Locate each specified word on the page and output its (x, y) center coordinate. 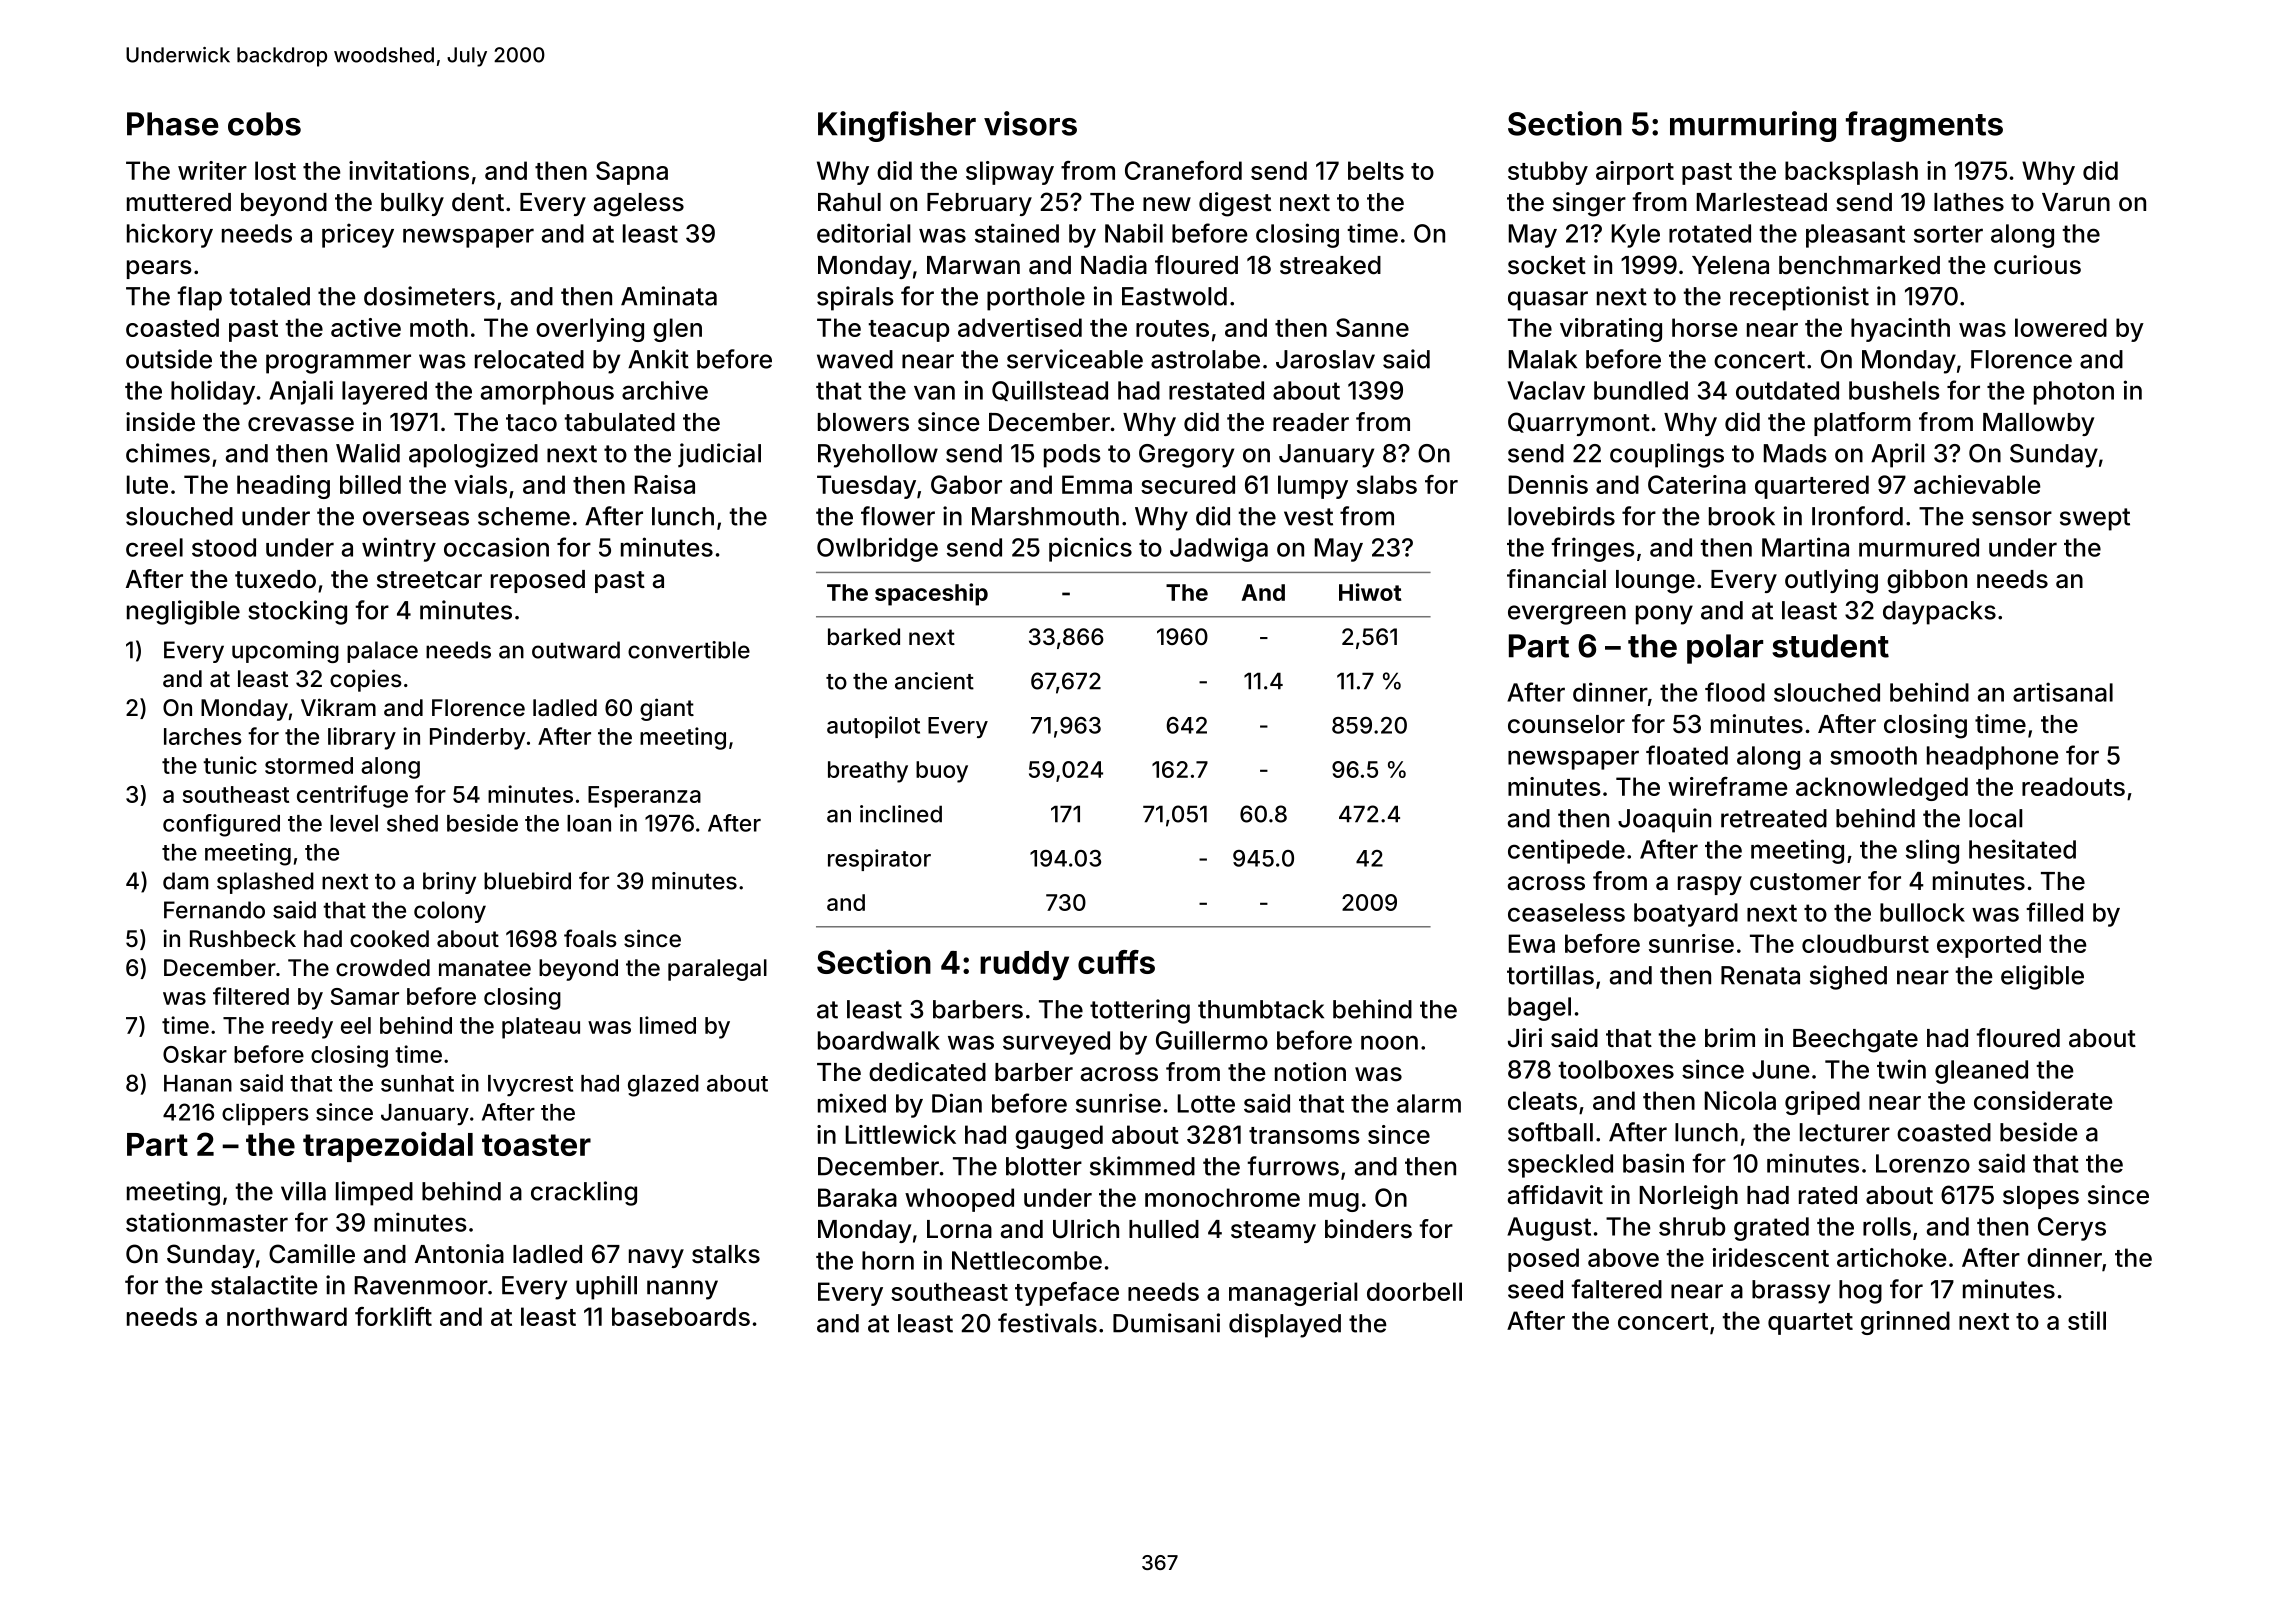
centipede (1566, 851)
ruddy (1024, 966)
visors (1030, 123)
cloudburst (1865, 943)
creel (154, 547)
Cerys (2072, 1229)
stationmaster (207, 1222)
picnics (1090, 549)
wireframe (1727, 786)
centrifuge (352, 796)
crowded (383, 967)
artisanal (2063, 692)
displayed (1285, 1325)
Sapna (632, 173)
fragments (1924, 126)
